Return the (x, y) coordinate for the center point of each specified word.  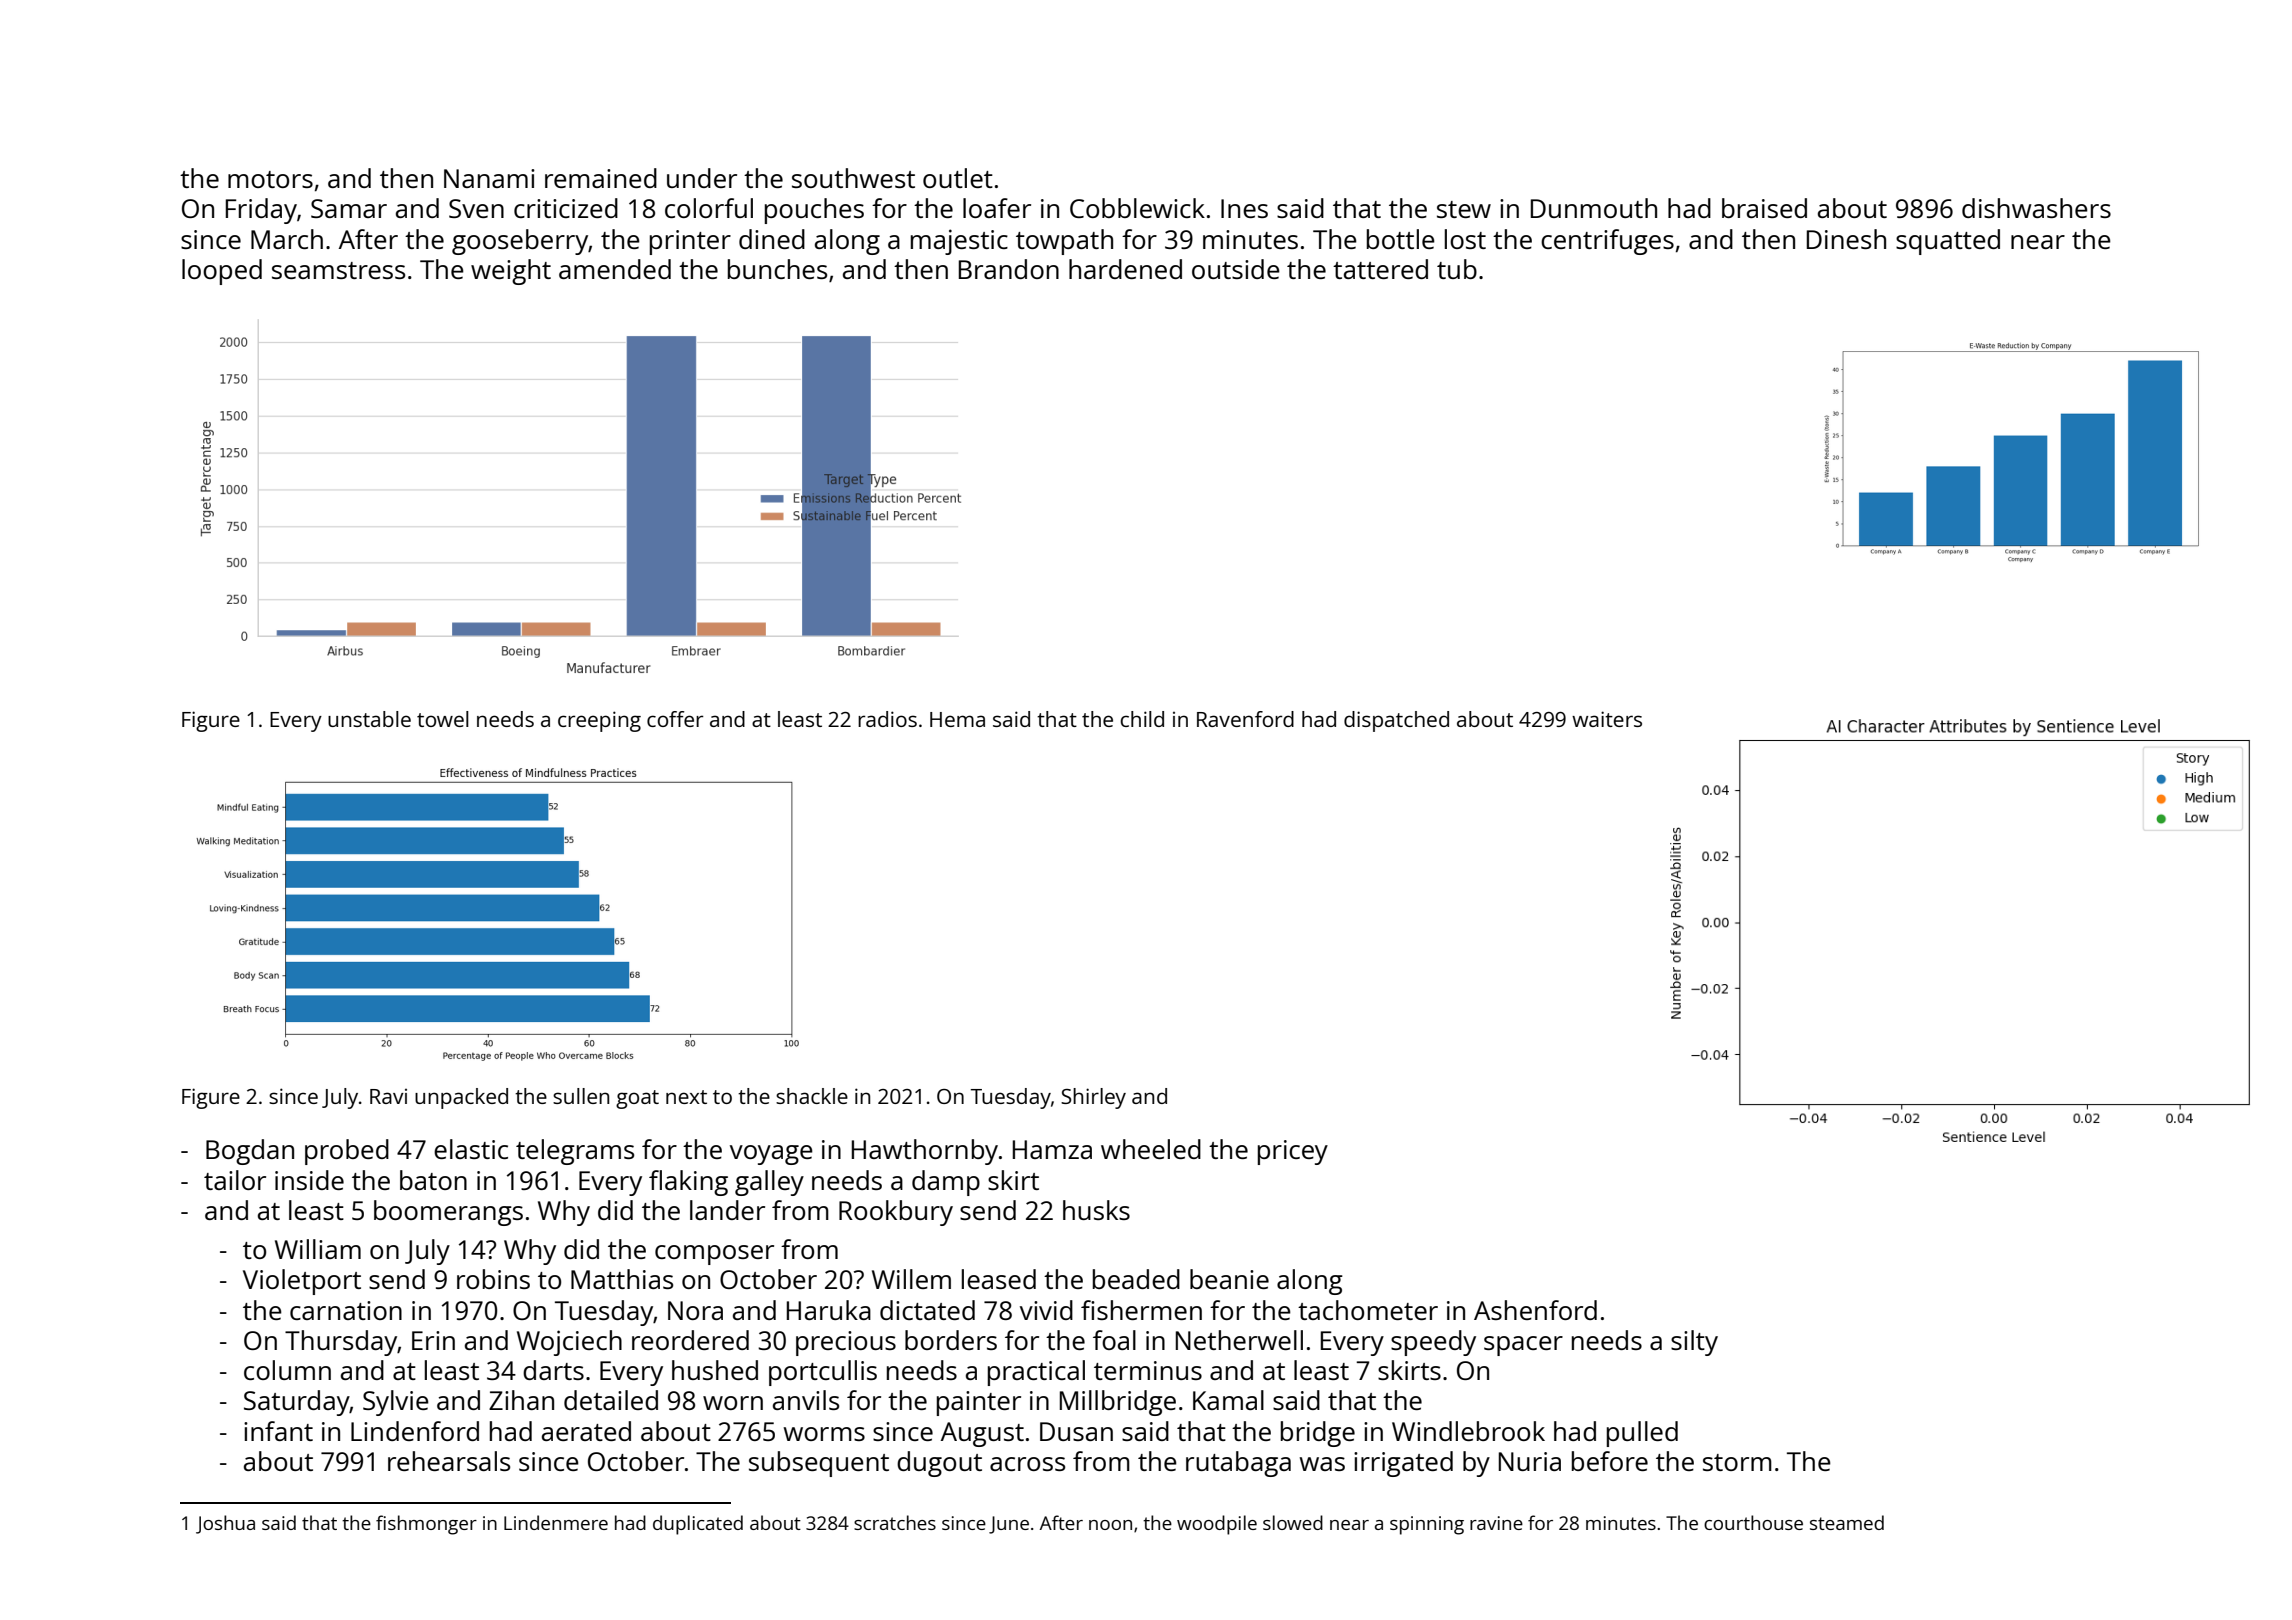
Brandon (1009, 269)
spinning (1427, 1525)
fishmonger (426, 1525)
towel (443, 719)
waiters (1607, 719)
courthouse (1753, 1522)
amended (615, 269)
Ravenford (1245, 719)
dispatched (1396, 721)
